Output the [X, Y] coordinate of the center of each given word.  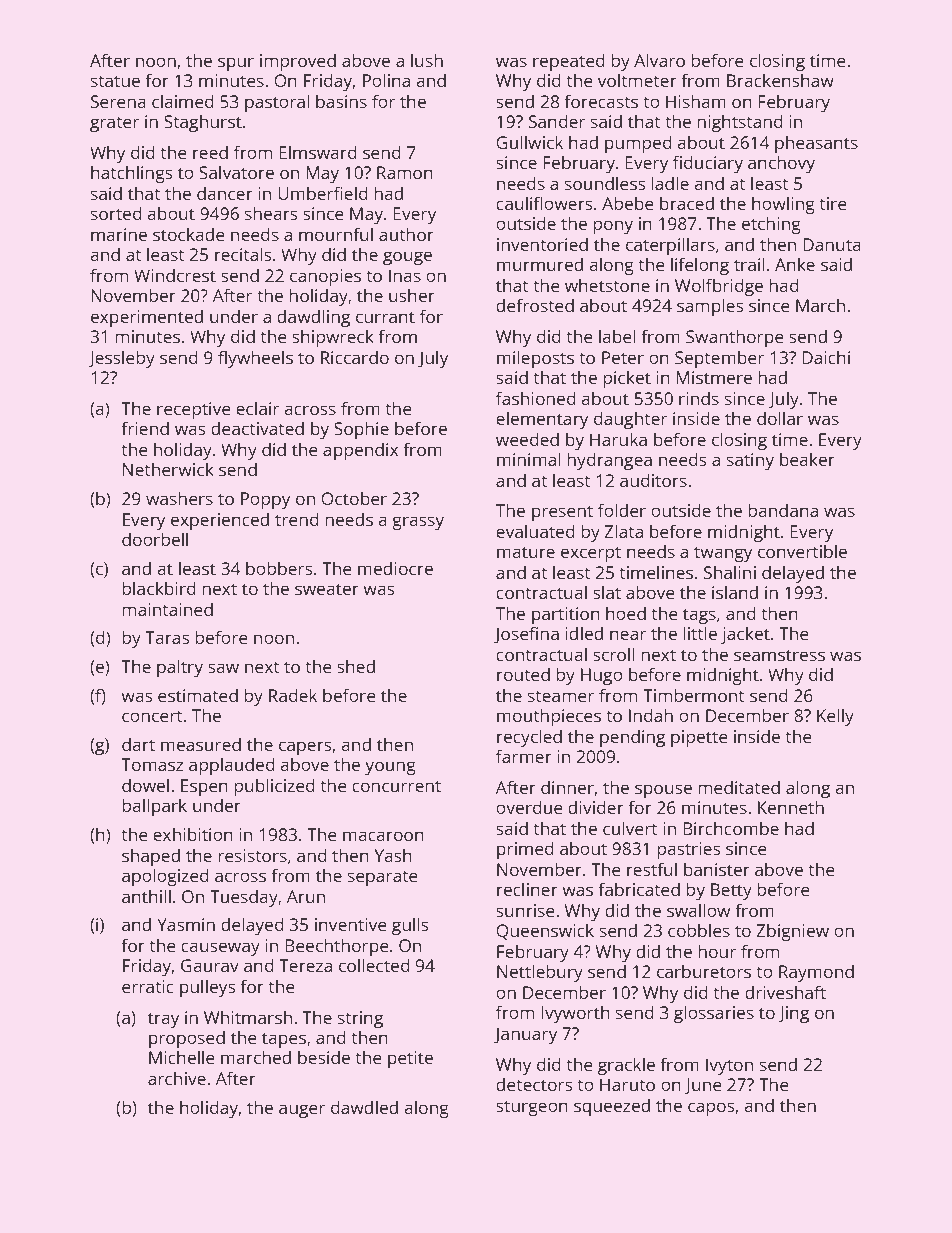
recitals [243, 254]
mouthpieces [549, 717]
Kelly [835, 717]
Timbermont [693, 695]
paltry [180, 668]
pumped [638, 144]
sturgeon [532, 1108]
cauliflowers [544, 203]
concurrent [396, 786]
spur [236, 64]
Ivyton [729, 1066]
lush [427, 60]
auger [302, 1111]
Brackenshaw [780, 80]
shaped [151, 857]
